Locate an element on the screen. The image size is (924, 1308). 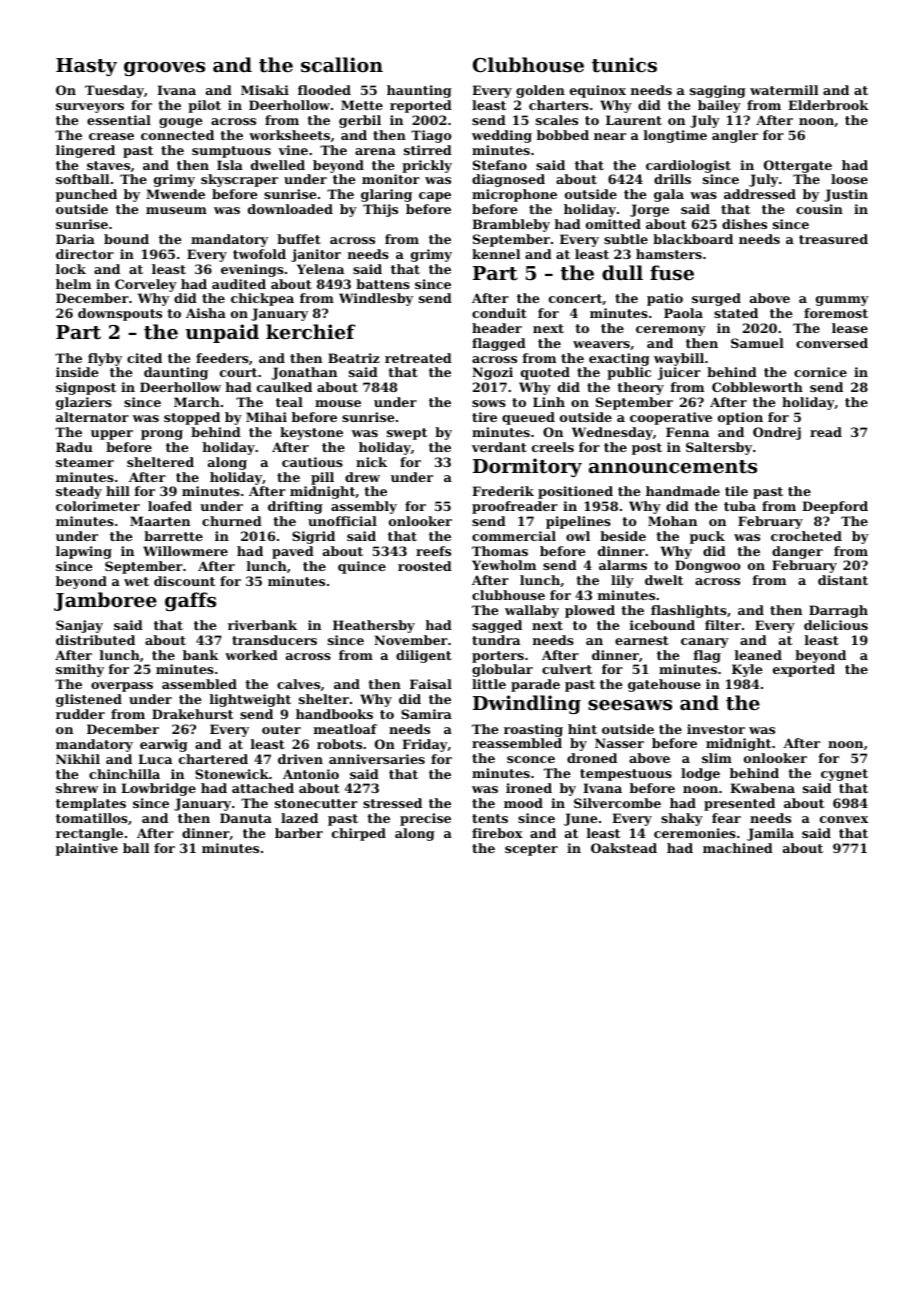
Beatriz is located at coordinates (354, 358).
